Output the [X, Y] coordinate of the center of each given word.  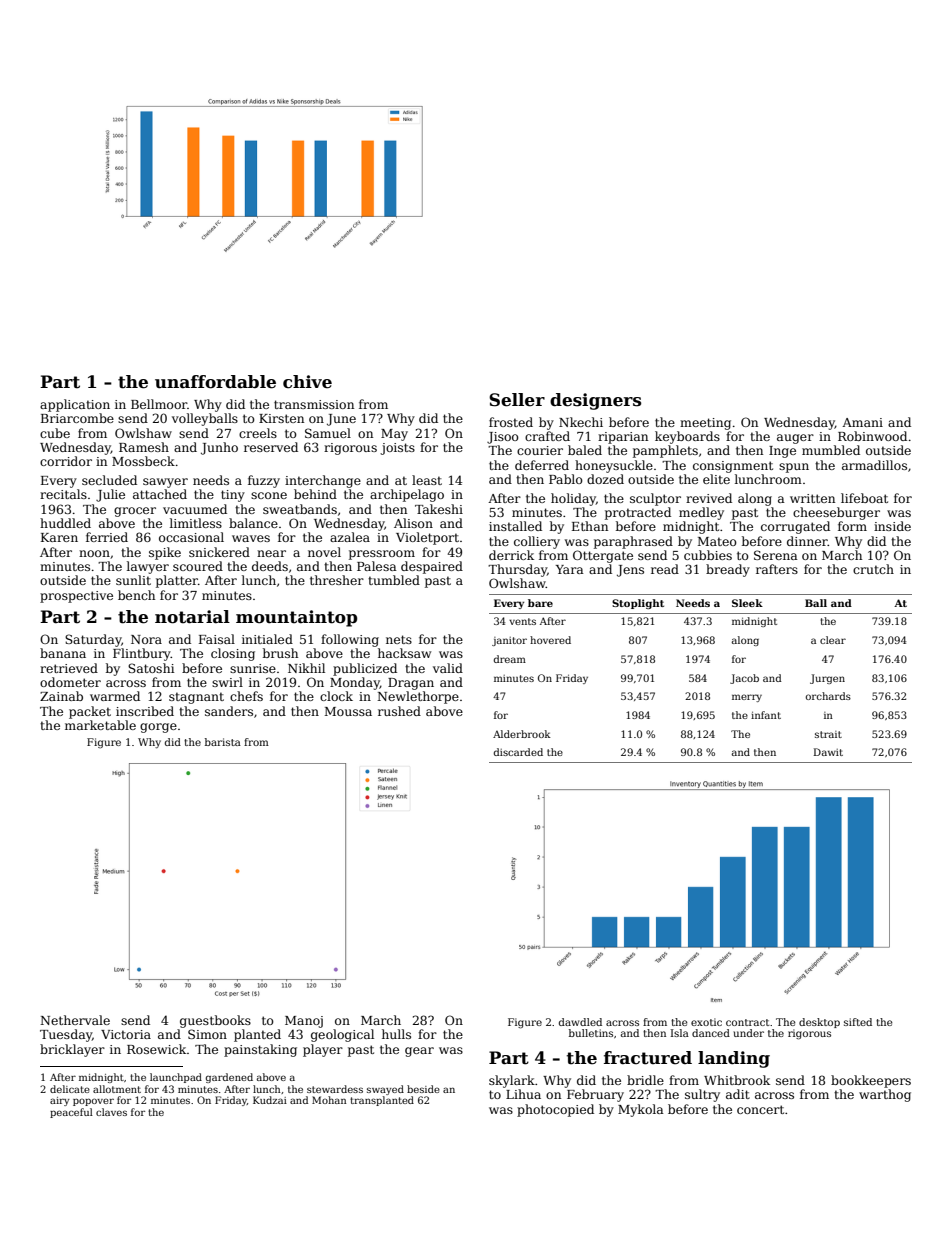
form [852, 526]
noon [94, 553]
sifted [858, 1022]
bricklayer [72, 1050]
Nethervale [75, 1020]
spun [794, 468]
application [75, 405]
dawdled [580, 1022]
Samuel [328, 433]
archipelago [407, 495]
